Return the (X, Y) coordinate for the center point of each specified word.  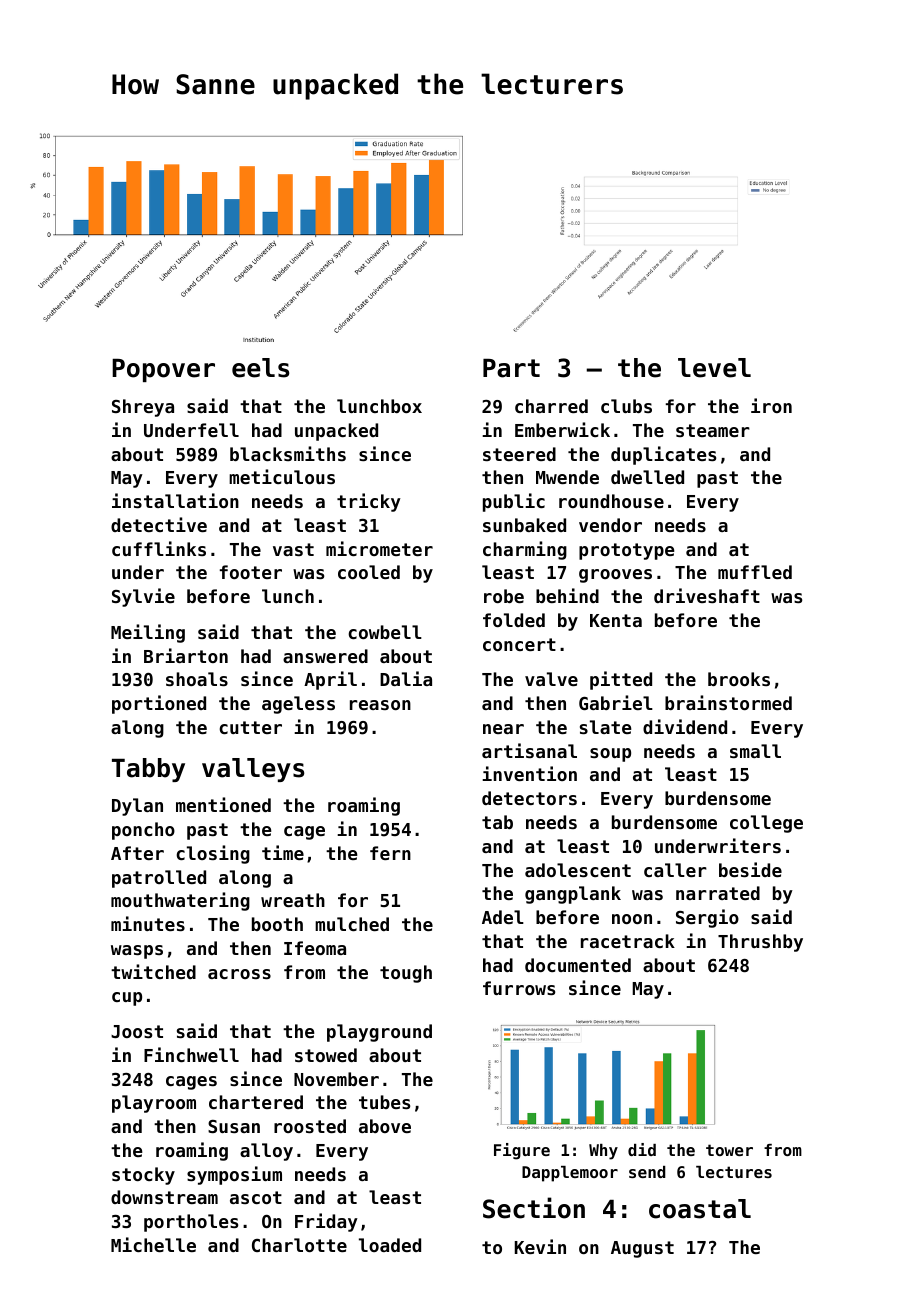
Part (511, 368)
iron (771, 405)
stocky (143, 1176)
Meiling (148, 633)
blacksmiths (288, 453)
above (385, 1126)
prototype (626, 551)
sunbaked (524, 525)
